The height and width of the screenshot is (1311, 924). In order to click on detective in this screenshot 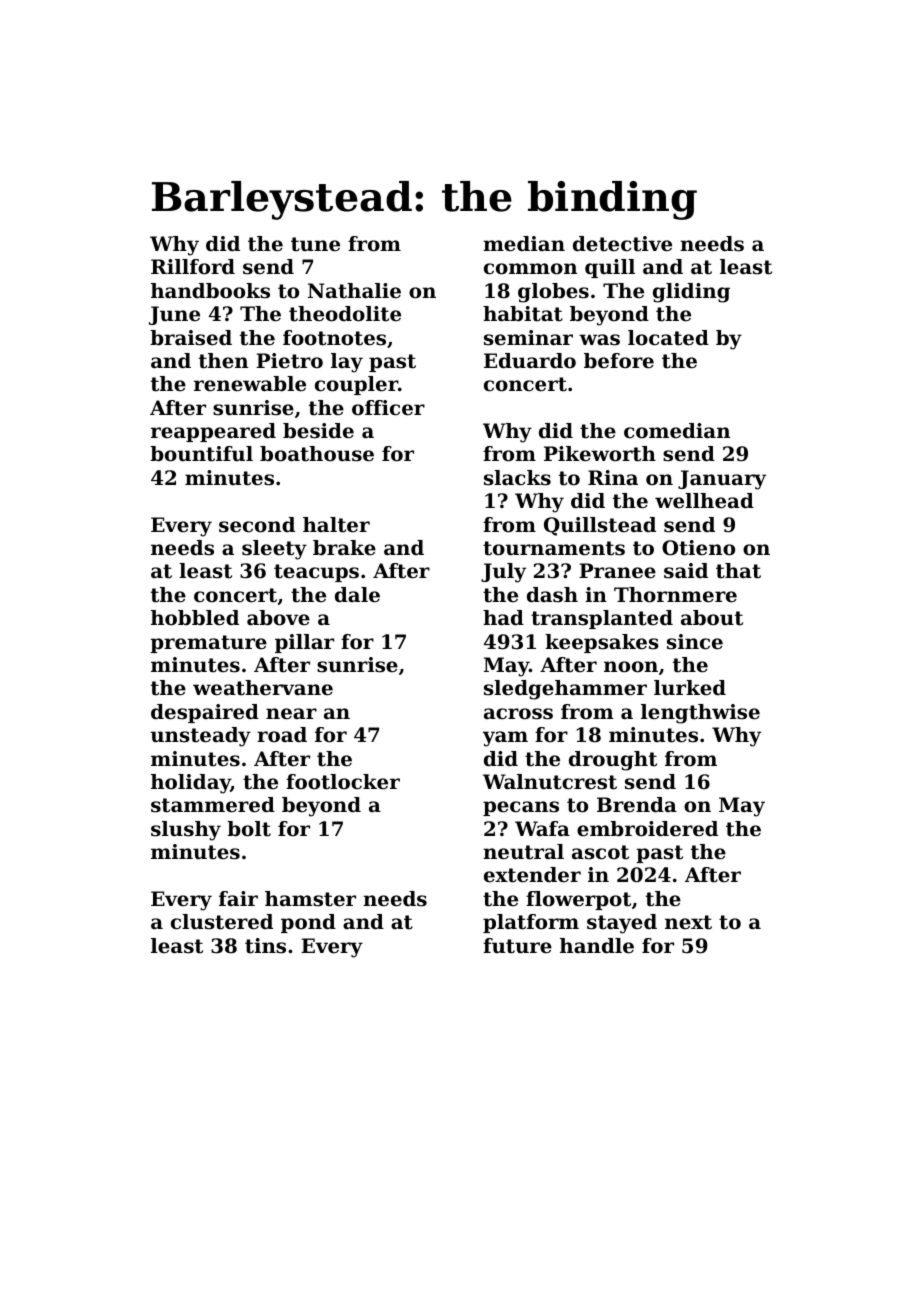, I will do `click(622, 244)`.
